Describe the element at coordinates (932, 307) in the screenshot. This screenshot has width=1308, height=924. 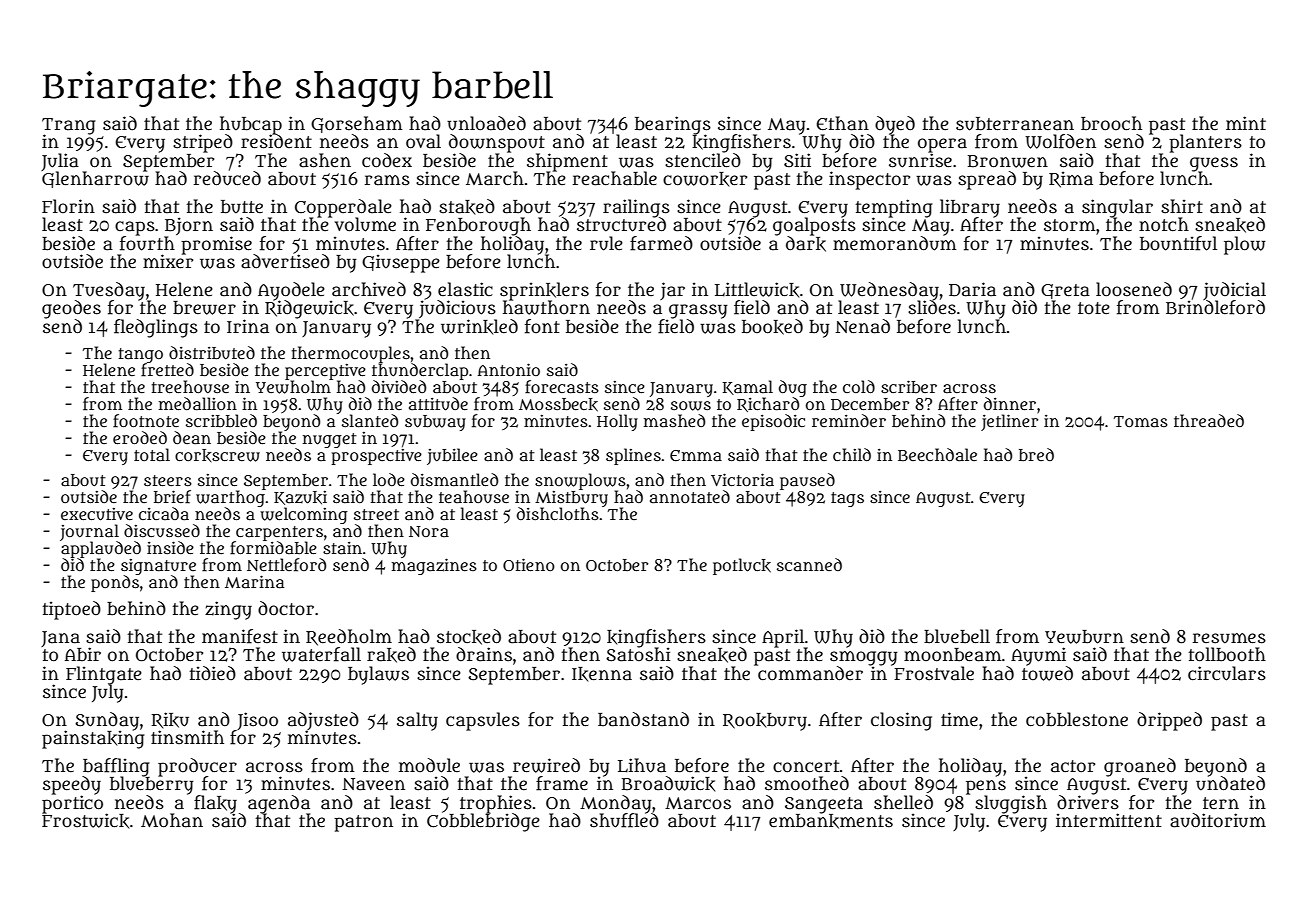
I see `slides` at that location.
